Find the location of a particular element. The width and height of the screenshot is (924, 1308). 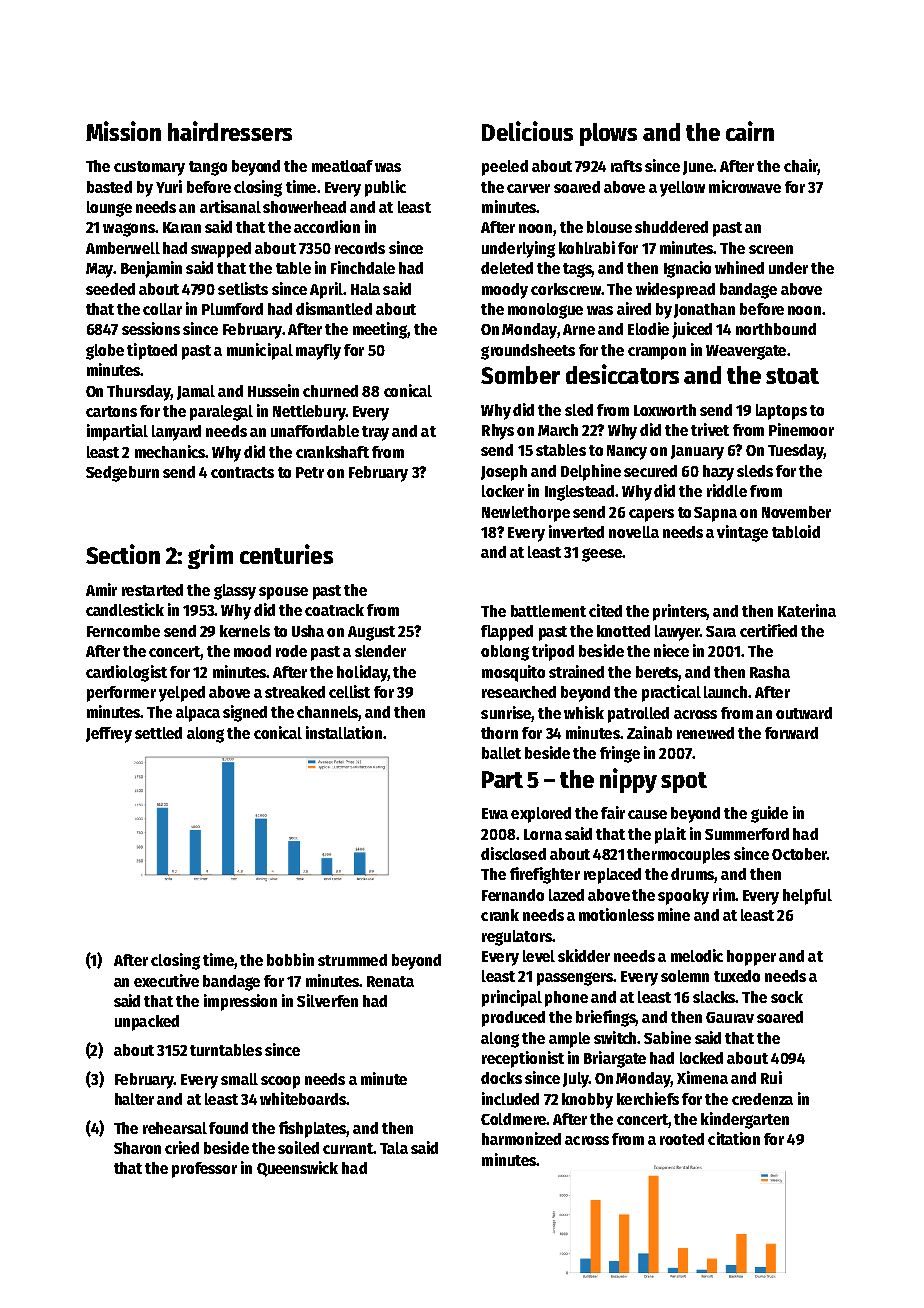

unpacked is located at coordinates (147, 1023).
